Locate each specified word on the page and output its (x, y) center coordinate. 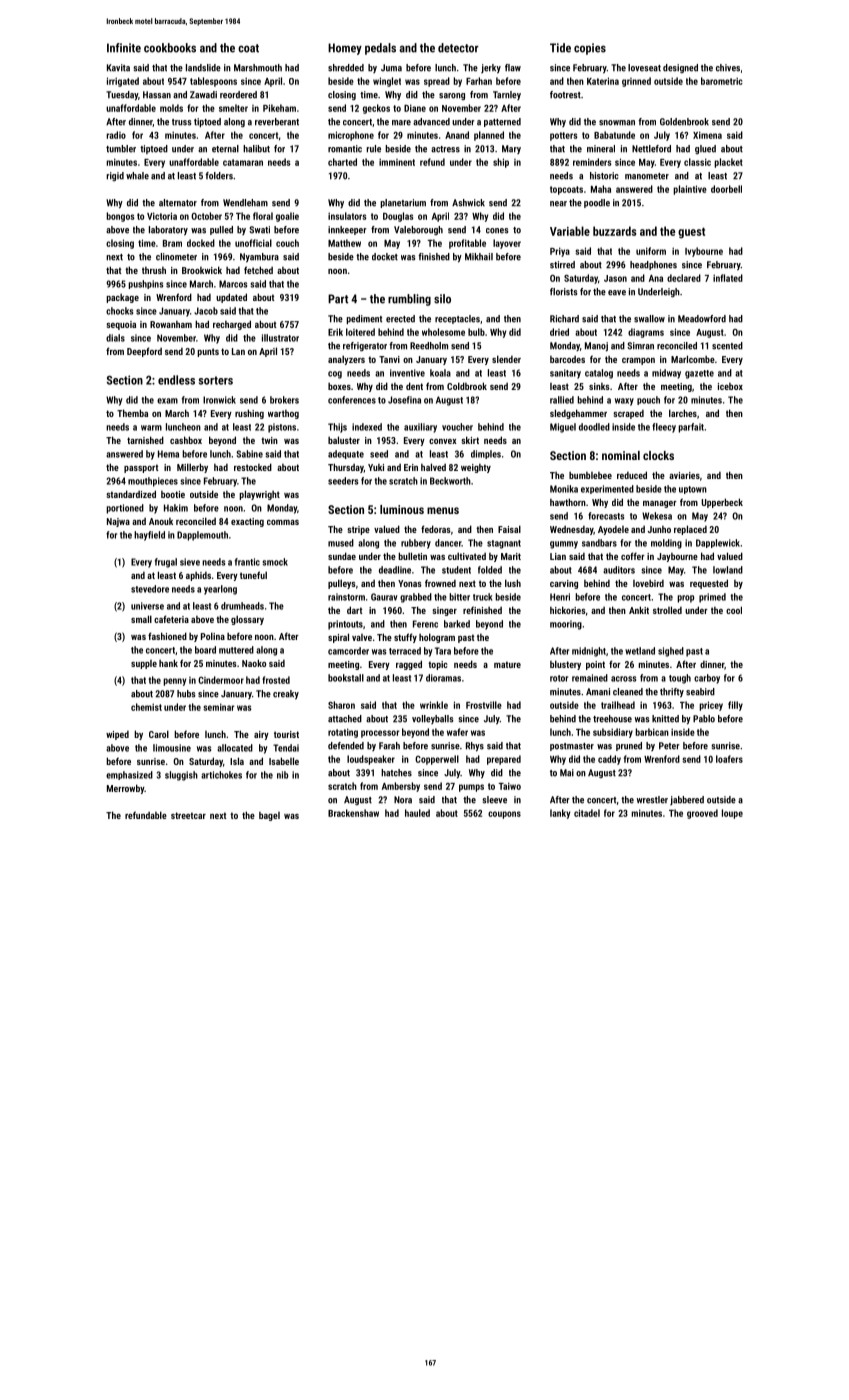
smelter (233, 108)
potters (564, 136)
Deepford (144, 352)
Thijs (337, 428)
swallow (649, 319)
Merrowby (125, 789)
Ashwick (468, 203)
